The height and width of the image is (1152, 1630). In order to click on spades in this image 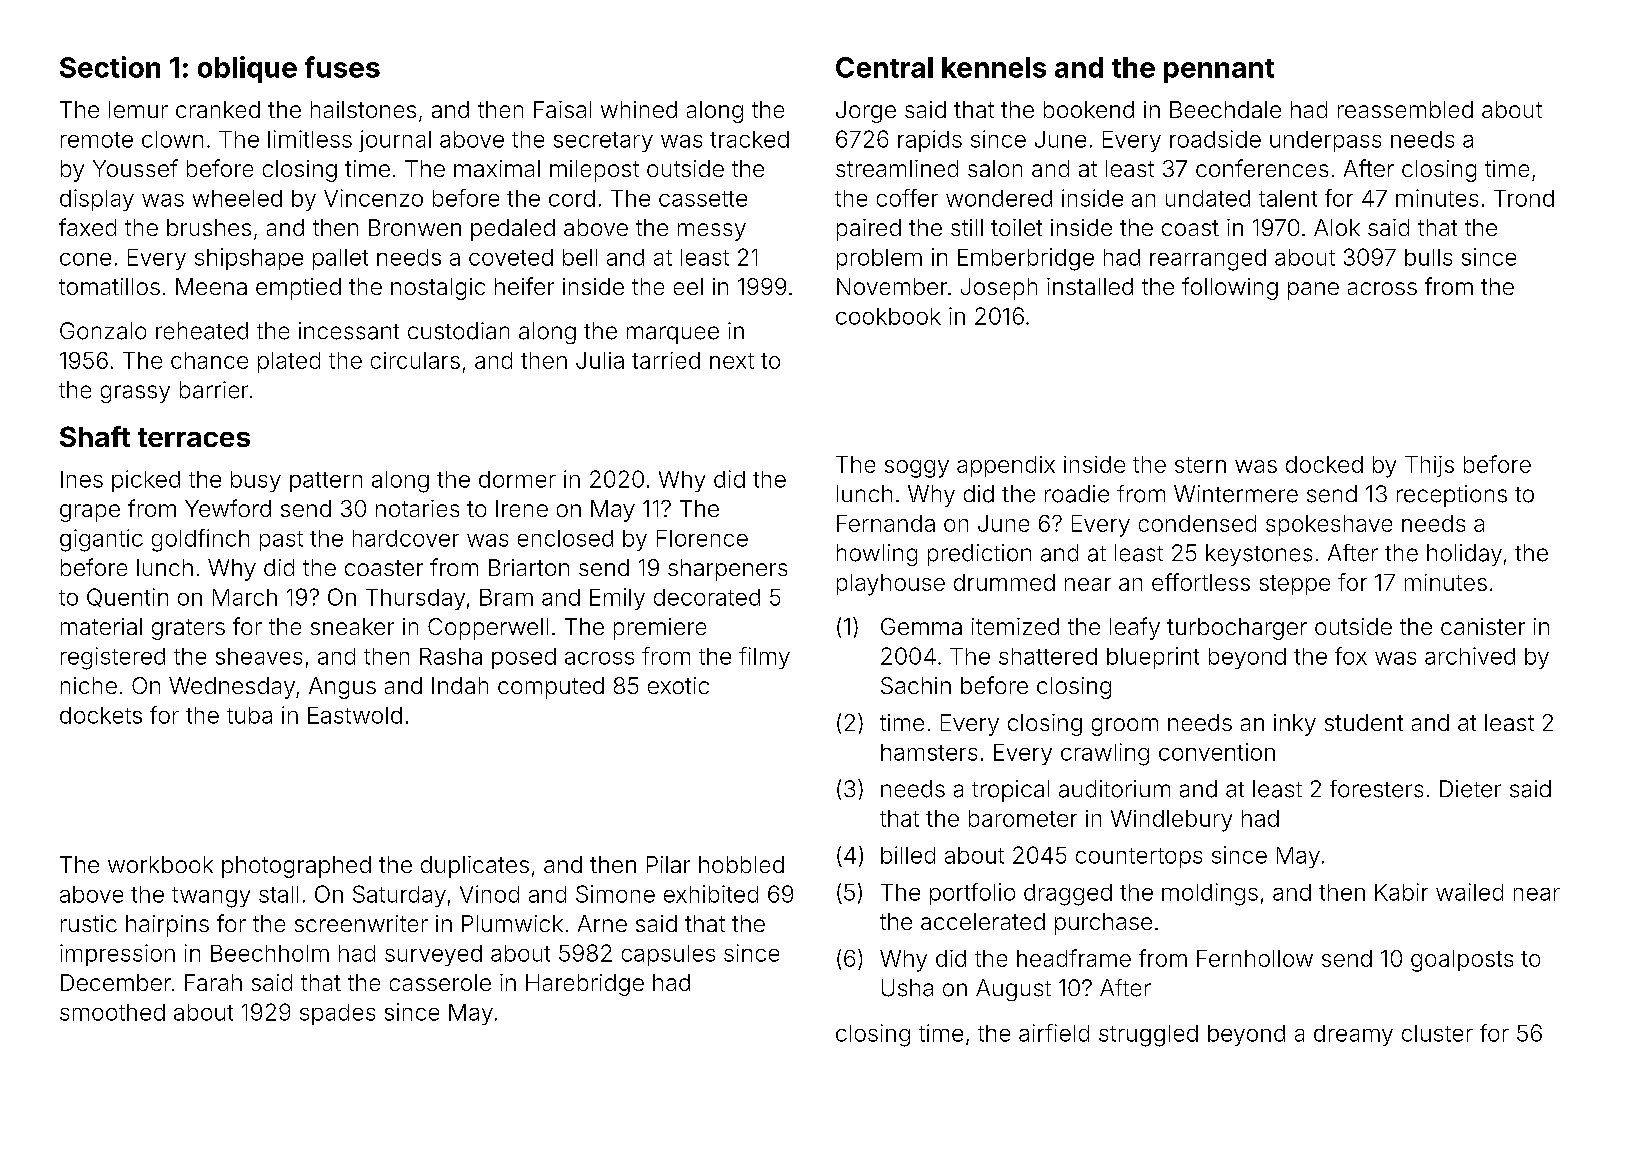, I will do `click(337, 1014)`.
